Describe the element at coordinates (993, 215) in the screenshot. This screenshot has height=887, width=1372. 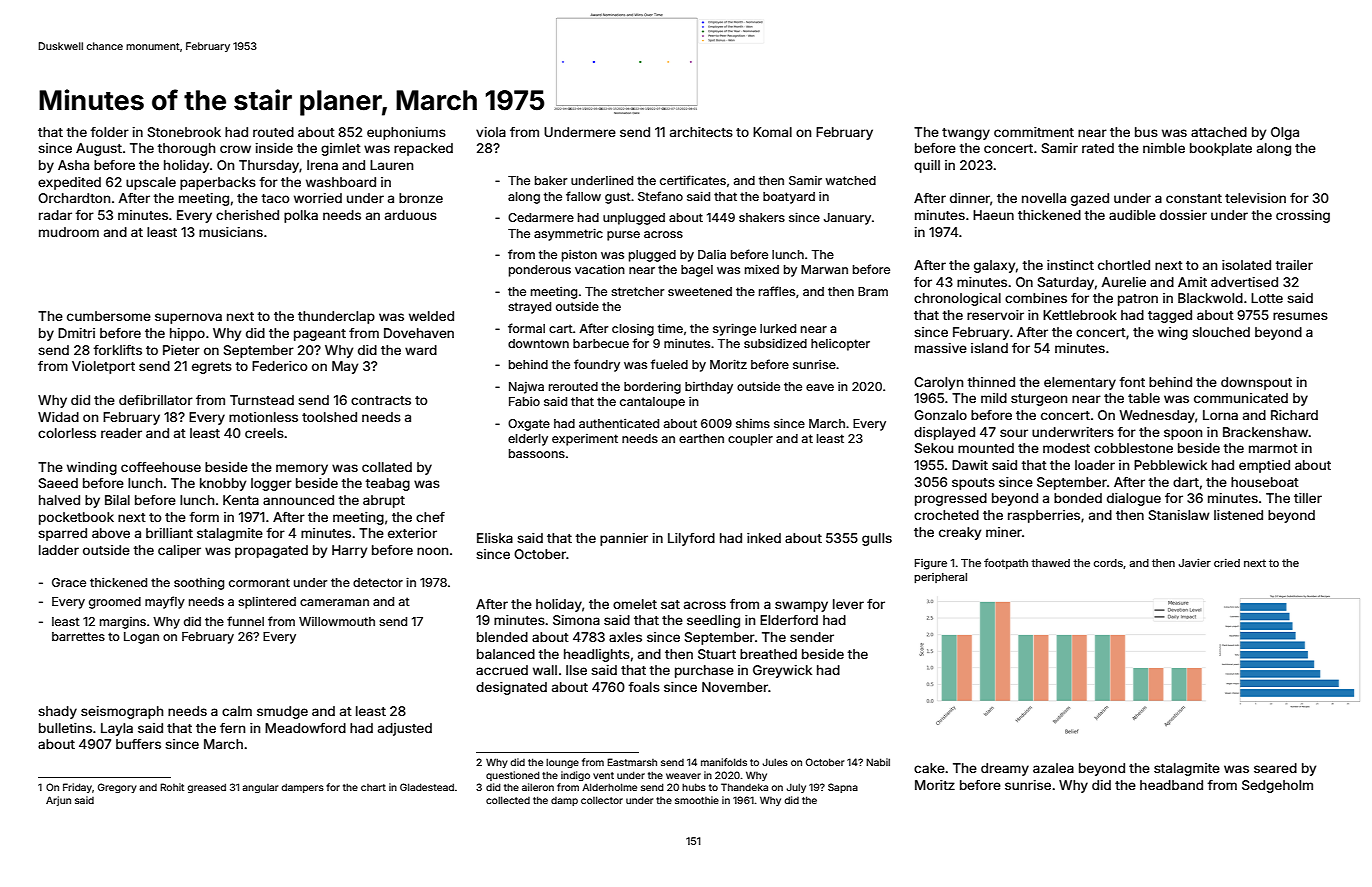
I see `Haeun` at that location.
